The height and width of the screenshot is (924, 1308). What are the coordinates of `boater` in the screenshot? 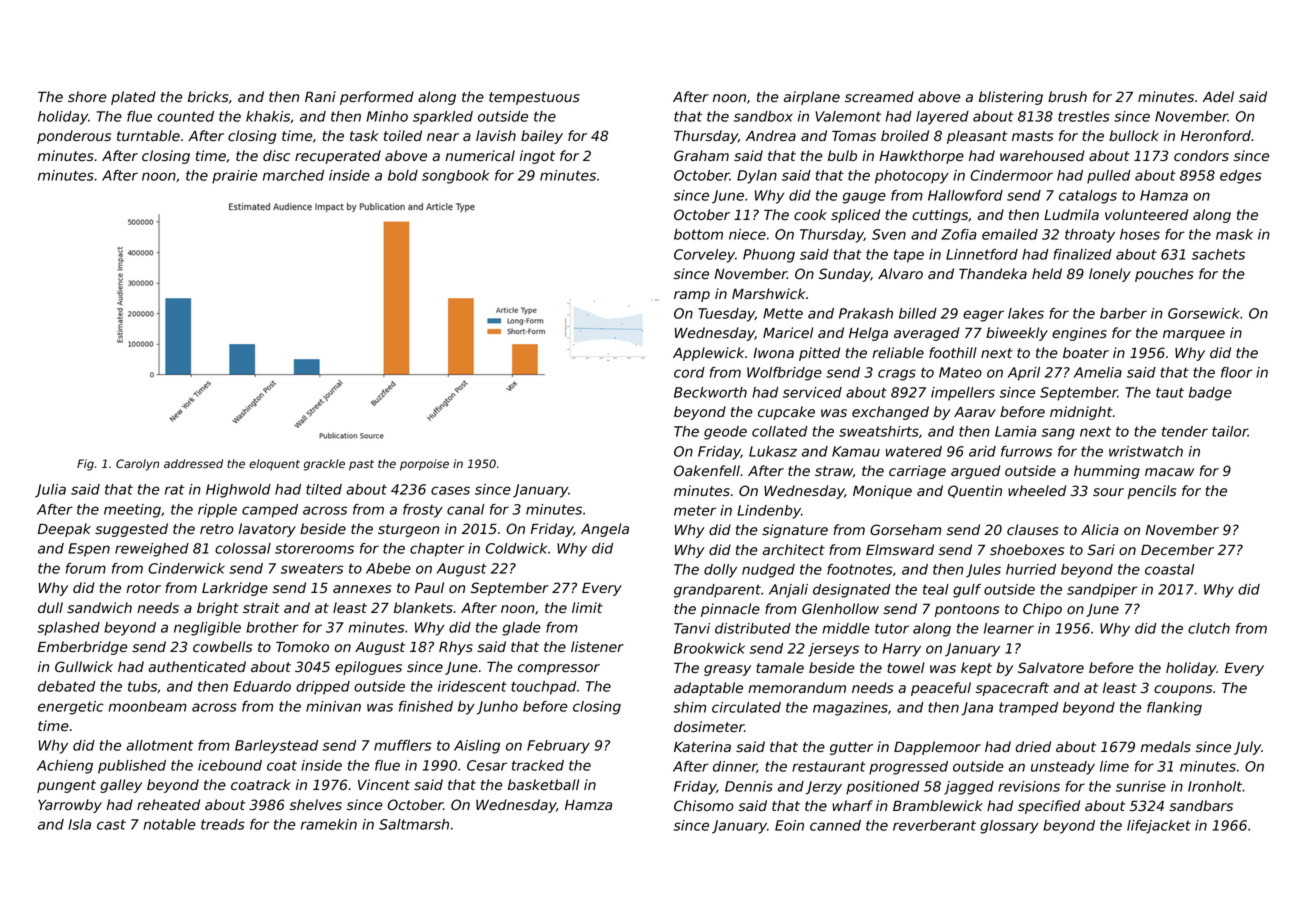 It's located at (1086, 352).
